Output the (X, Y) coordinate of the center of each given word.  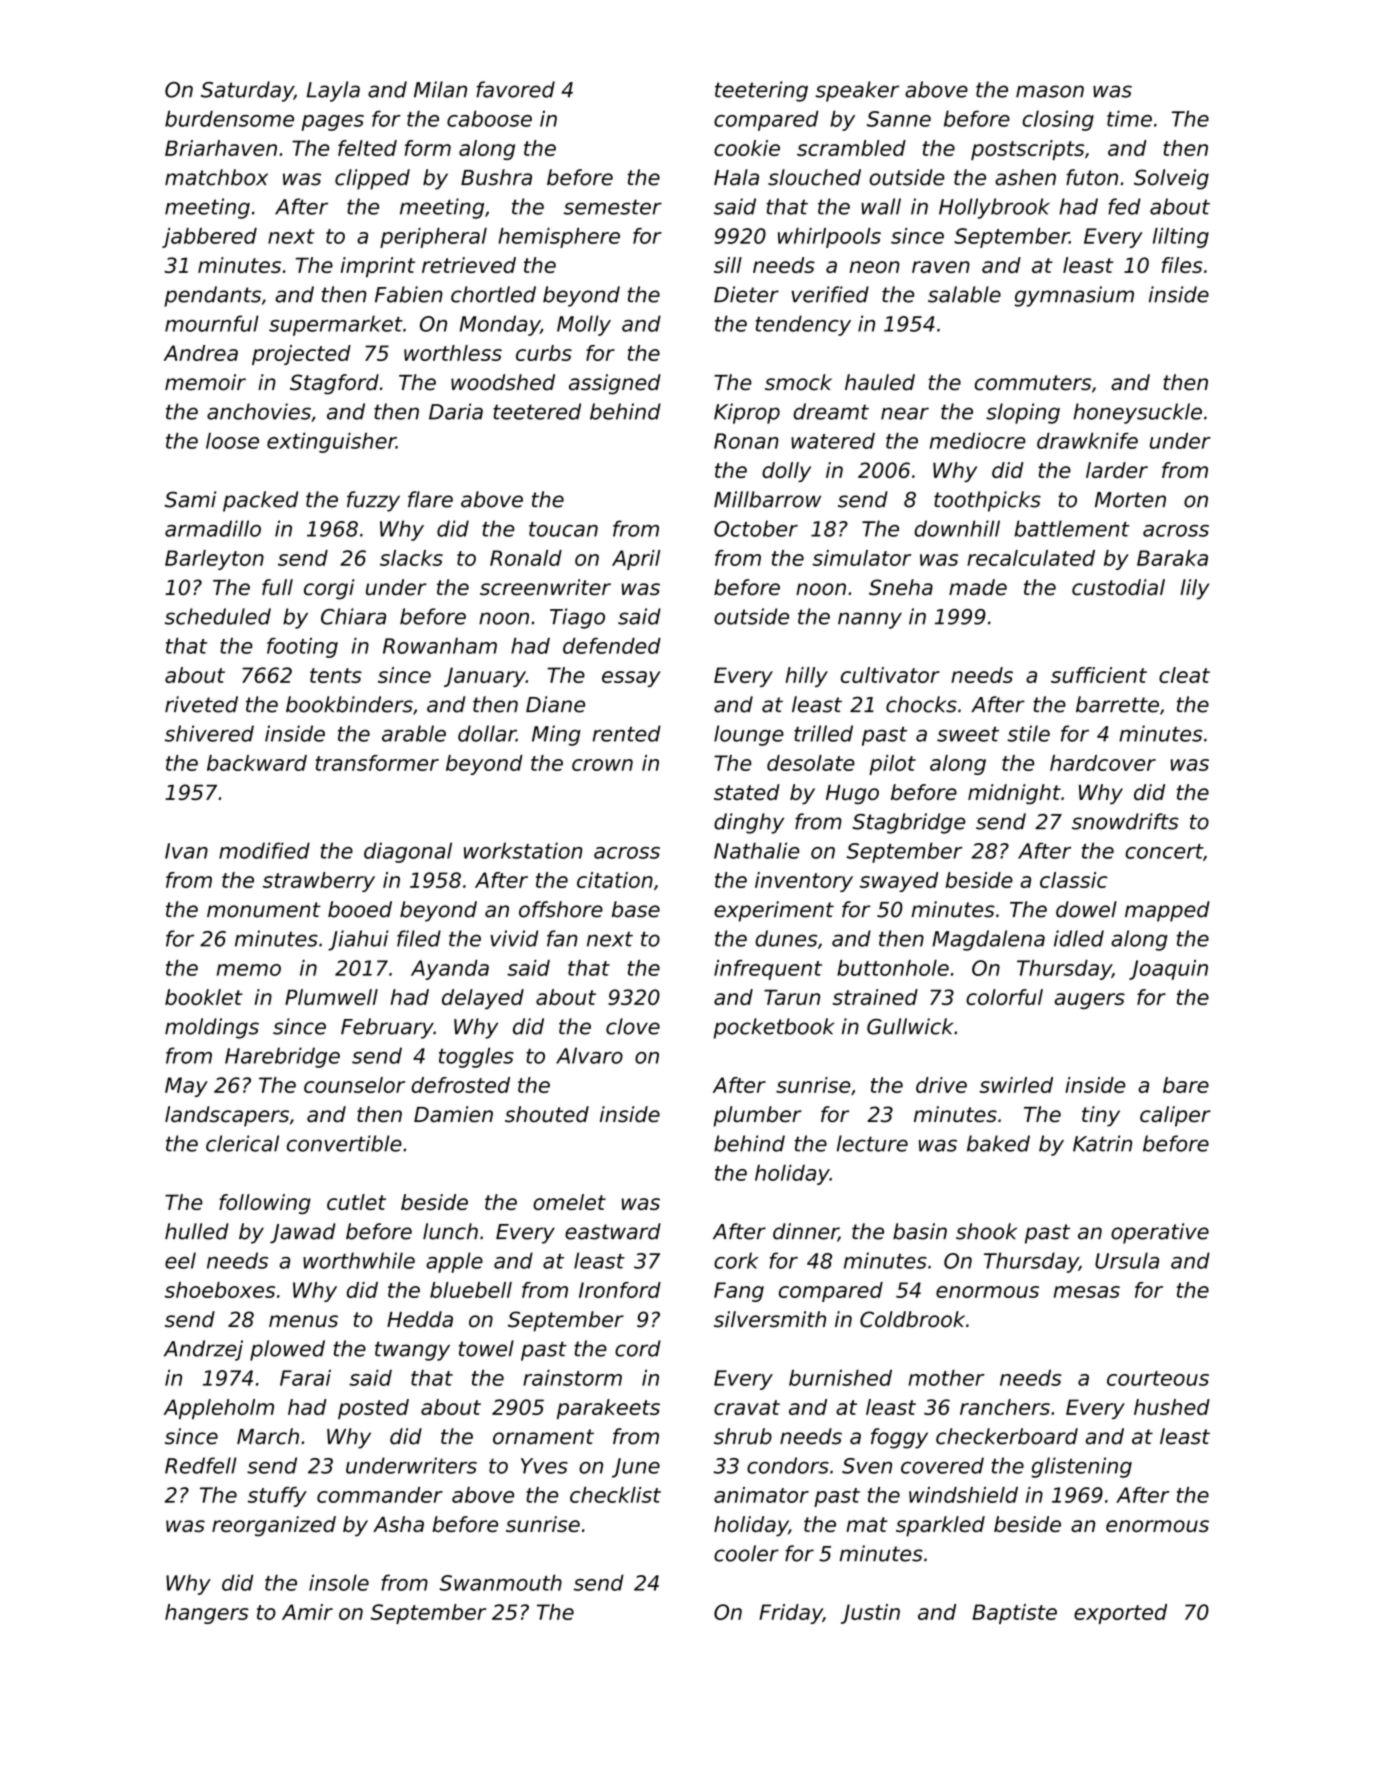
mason (1050, 91)
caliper (1175, 1116)
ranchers (1005, 1407)
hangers (207, 1614)
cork (736, 1260)
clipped (372, 179)
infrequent (768, 970)
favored (515, 89)
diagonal (408, 852)
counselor (354, 1085)
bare (1186, 1085)
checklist (615, 1495)
